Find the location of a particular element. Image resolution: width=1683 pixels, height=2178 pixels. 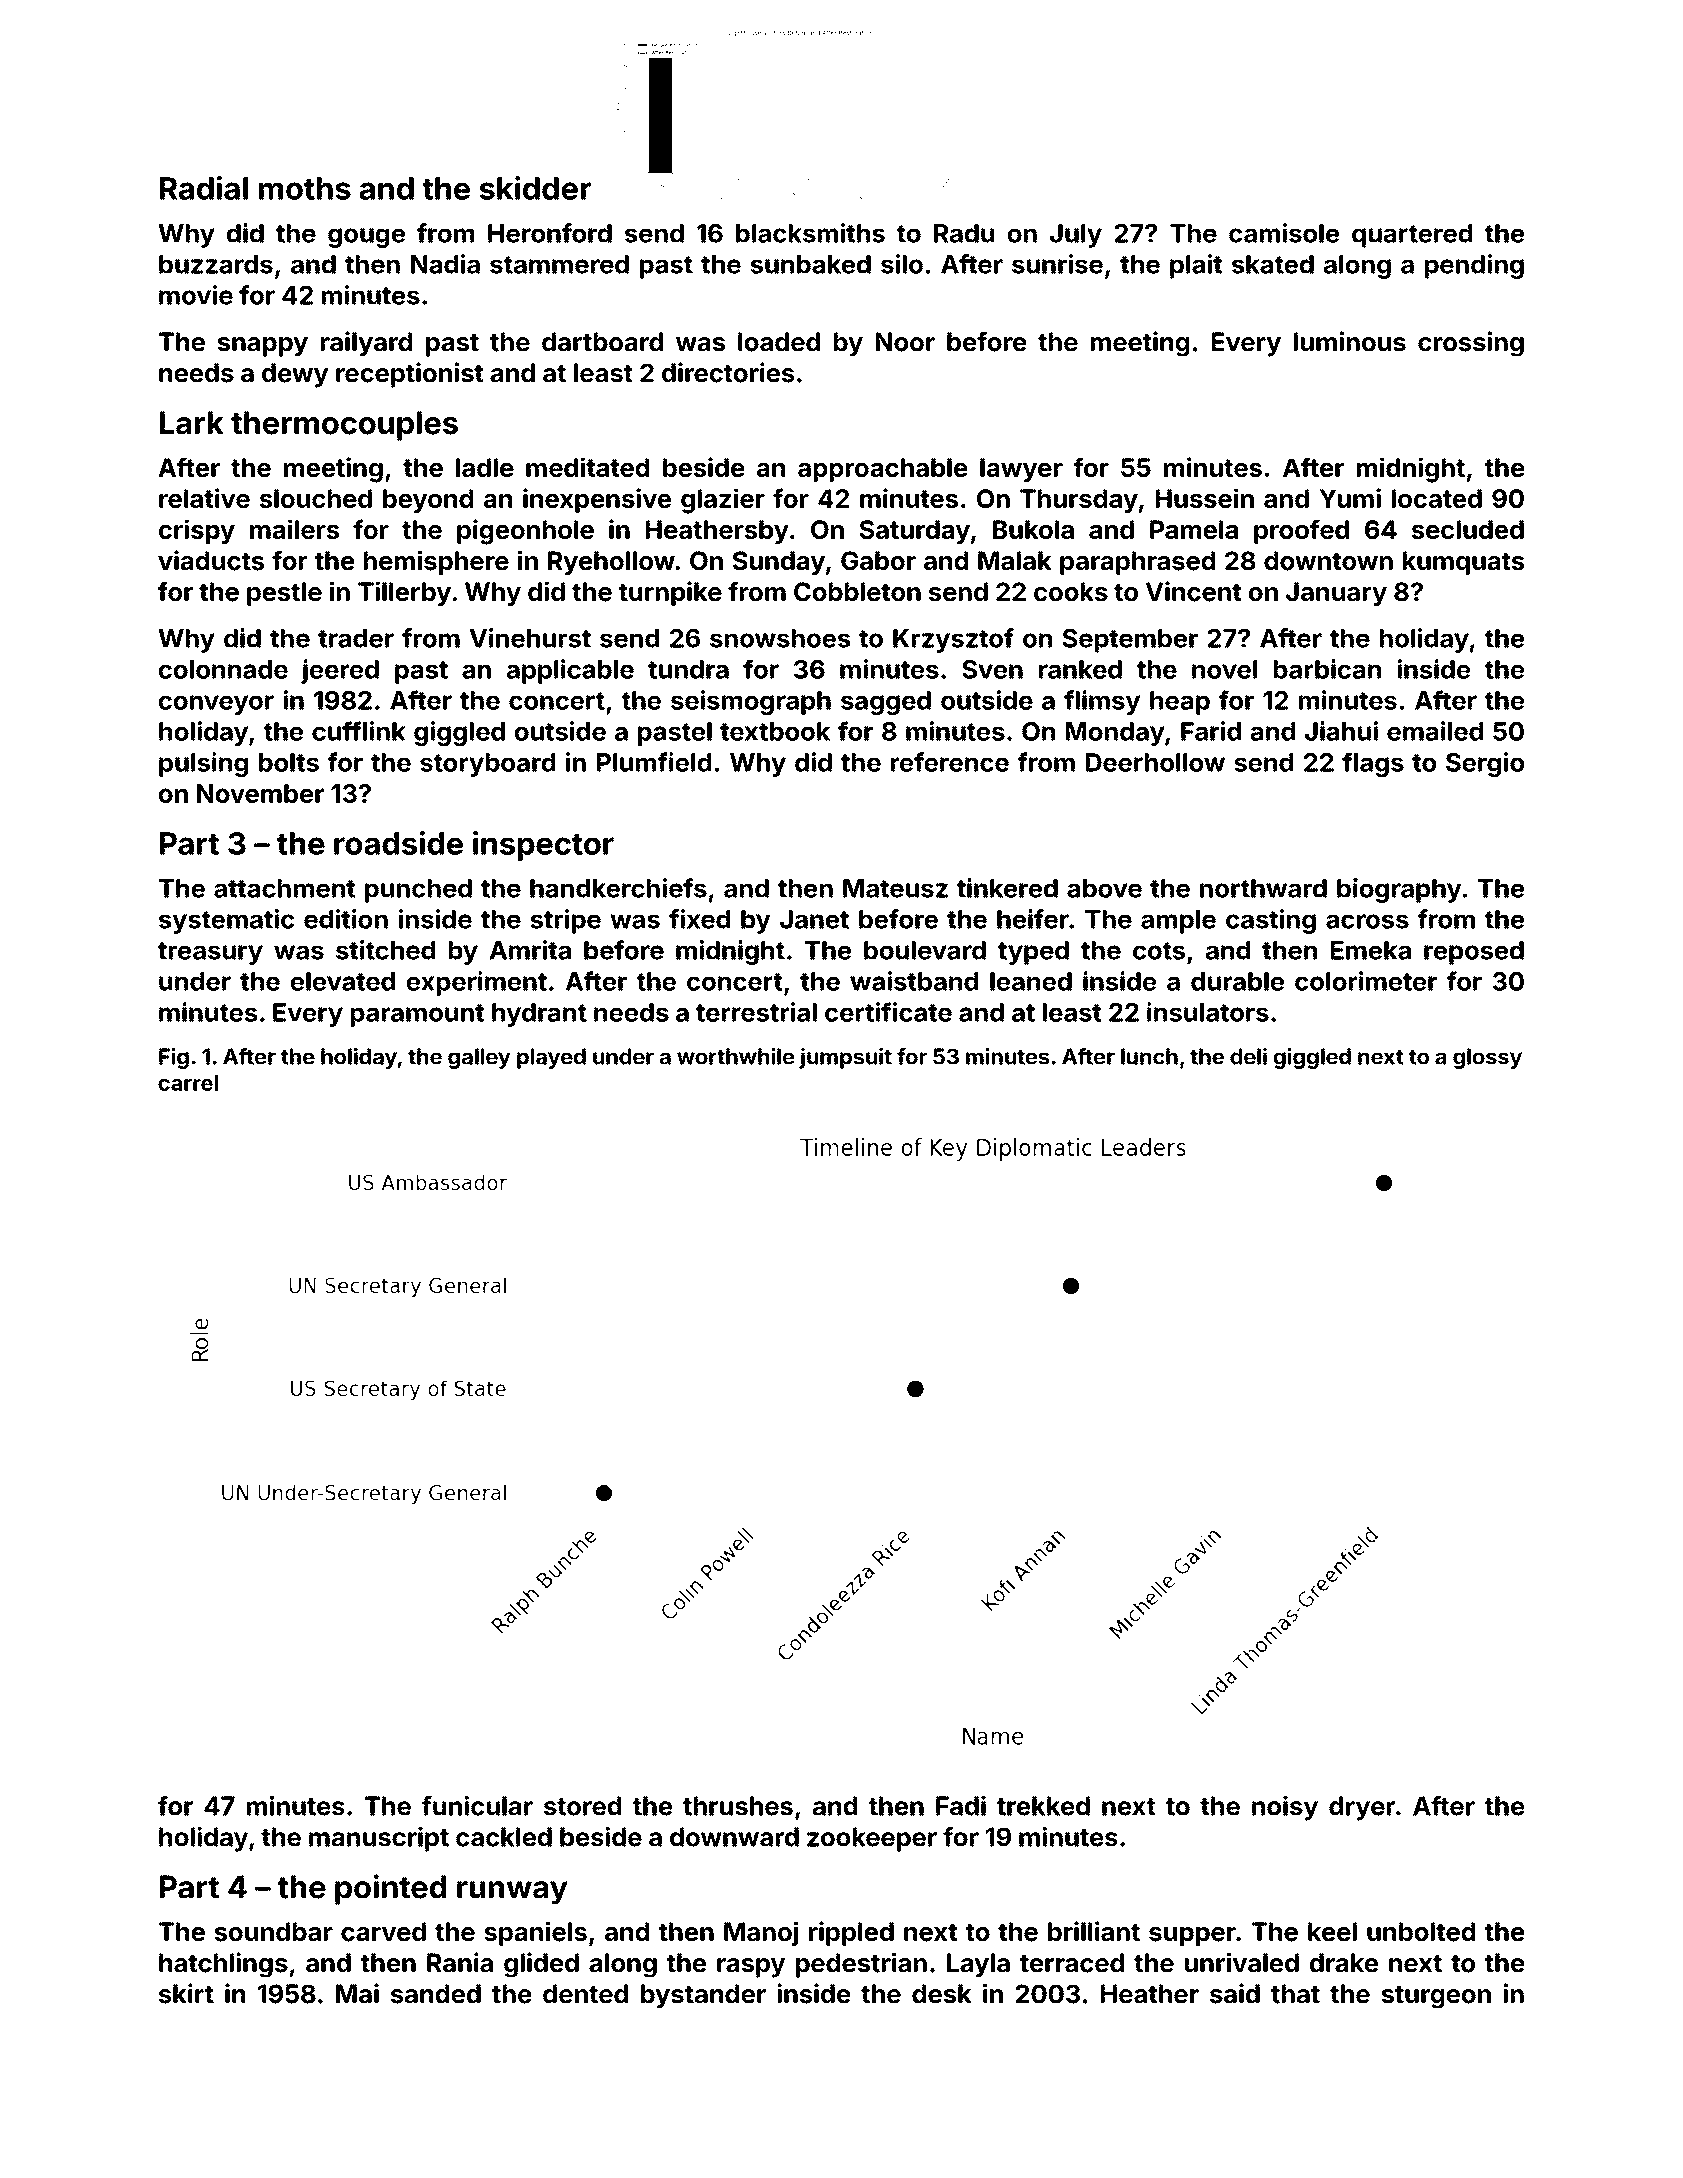

glazier is located at coordinates (723, 501).
